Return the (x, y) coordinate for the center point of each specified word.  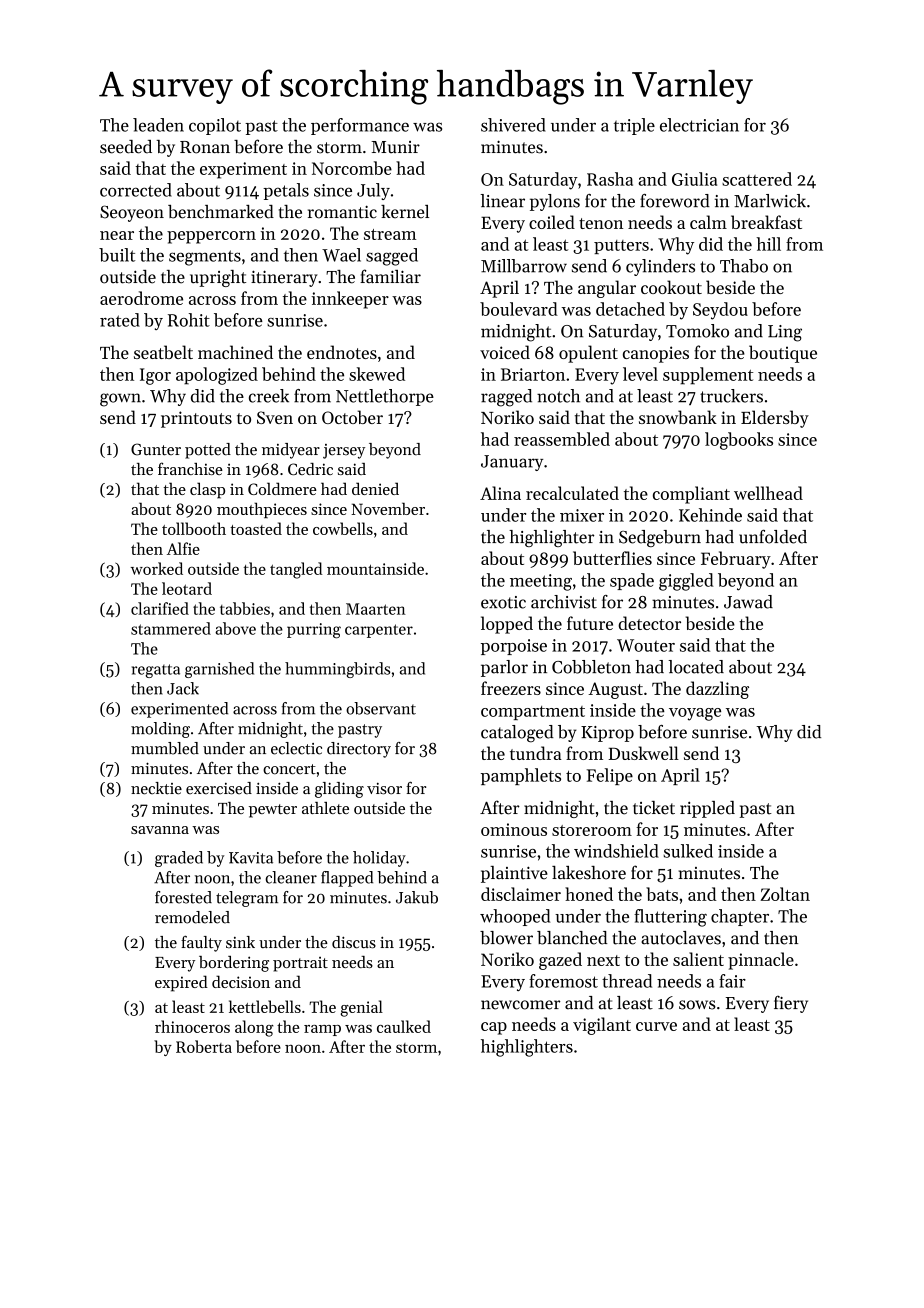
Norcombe (352, 168)
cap (494, 1028)
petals (286, 191)
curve (656, 1026)
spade (632, 581)
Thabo (744, 266)
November (388, 508)
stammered (171, 628)
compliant (691, 495)
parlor (504, 668)
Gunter (156, 449)
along (254, 1028)
